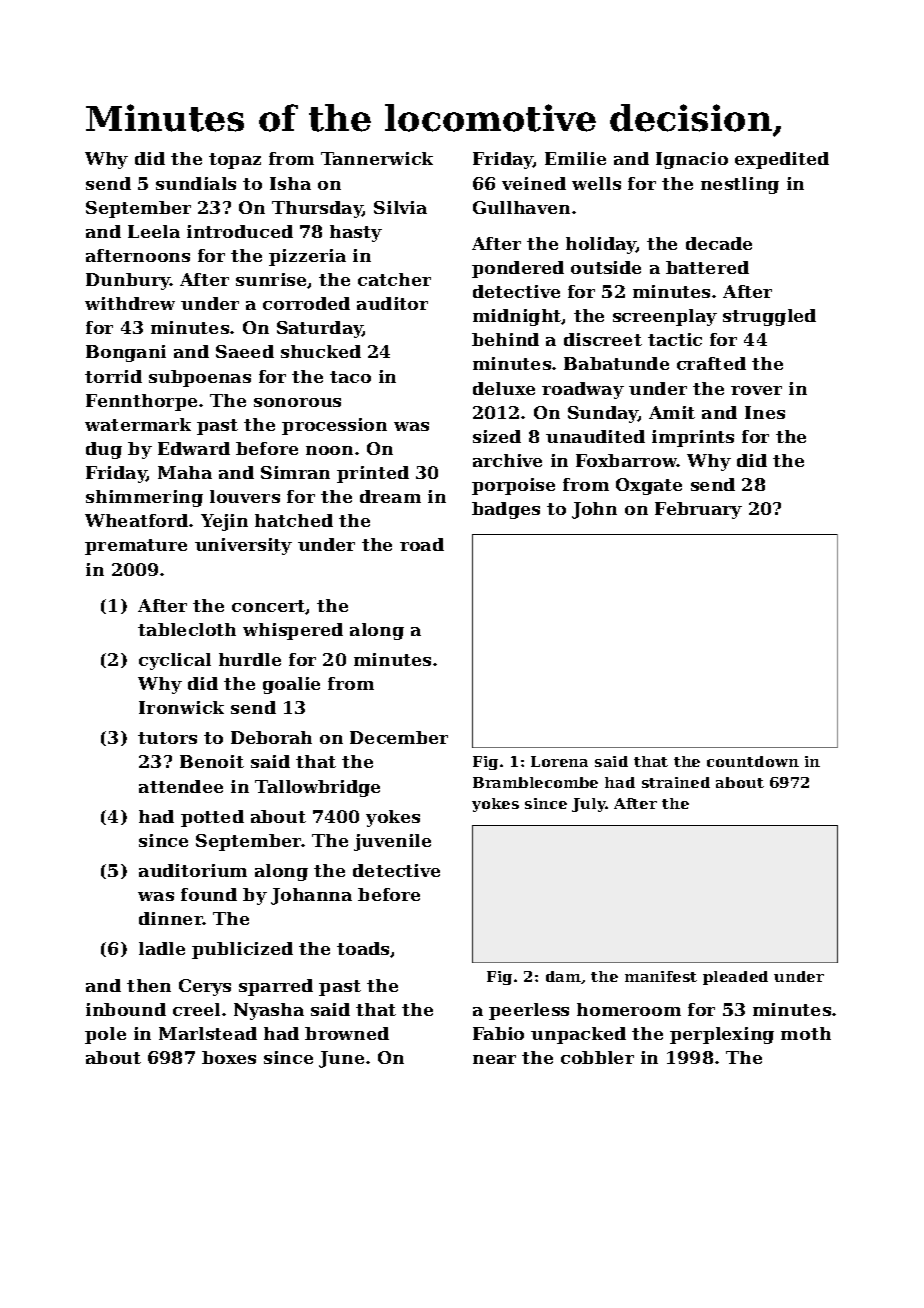  Describe the element at coordinates (269, 607) in the screenshot. I see `concert` at that location.
